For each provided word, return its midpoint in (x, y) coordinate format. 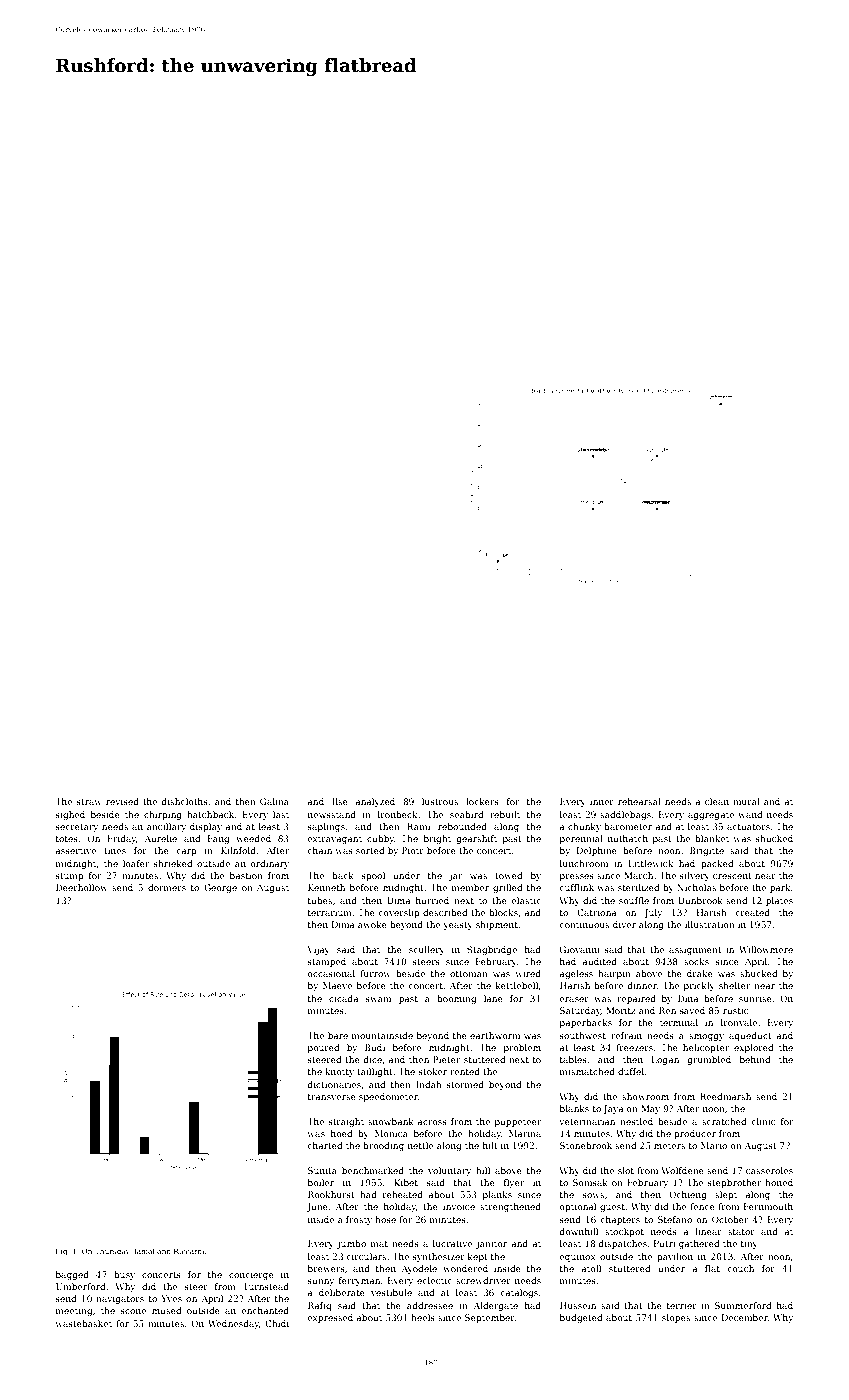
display (206, 827)
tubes (320, 900)
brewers (326, 1268)
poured (324, 1048)
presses (577, 877)
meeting (74, 1311)
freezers (634, 1047)
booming (456, 999)
